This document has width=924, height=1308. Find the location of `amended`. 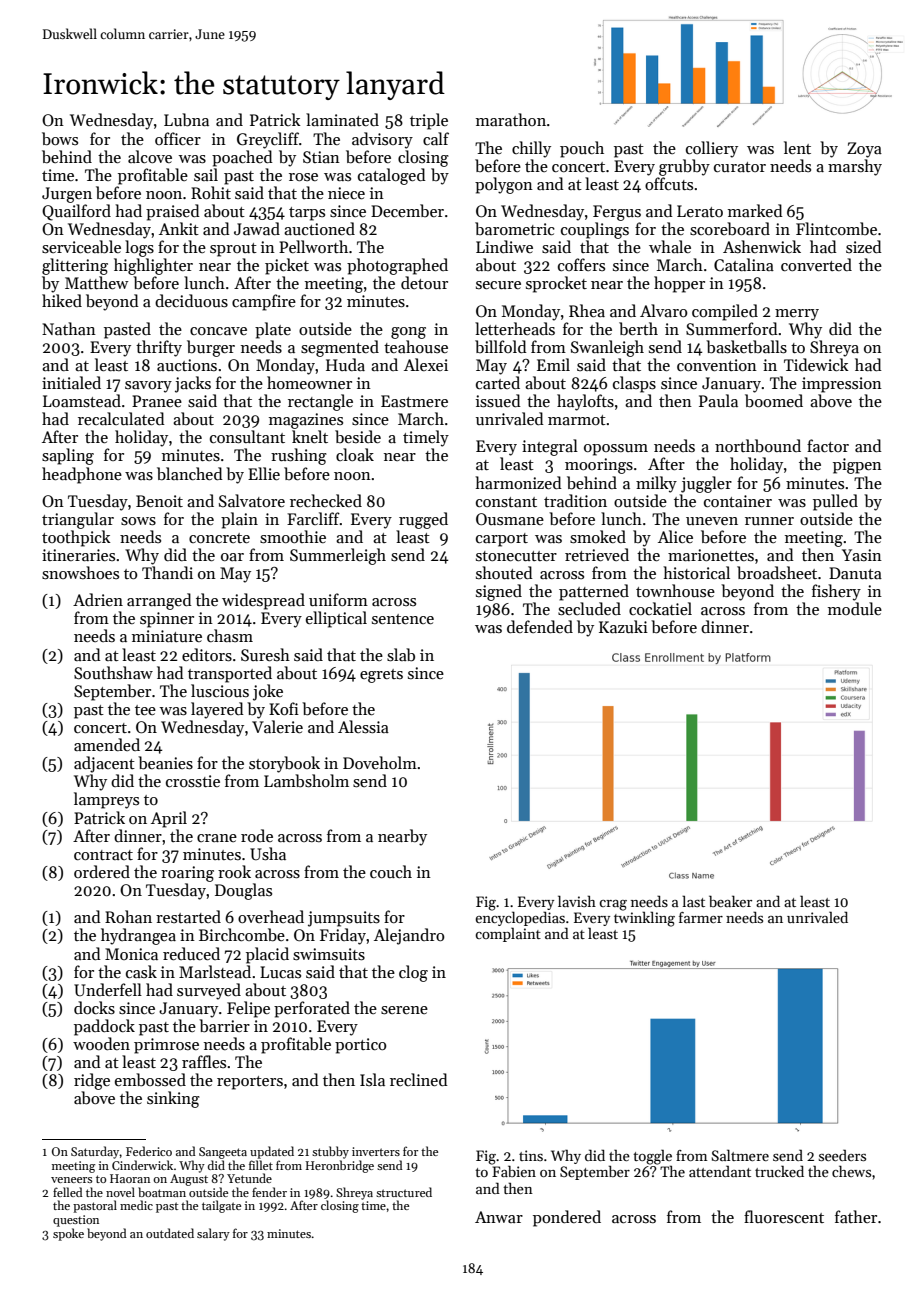

amended is located at coordinates (107, 744).
